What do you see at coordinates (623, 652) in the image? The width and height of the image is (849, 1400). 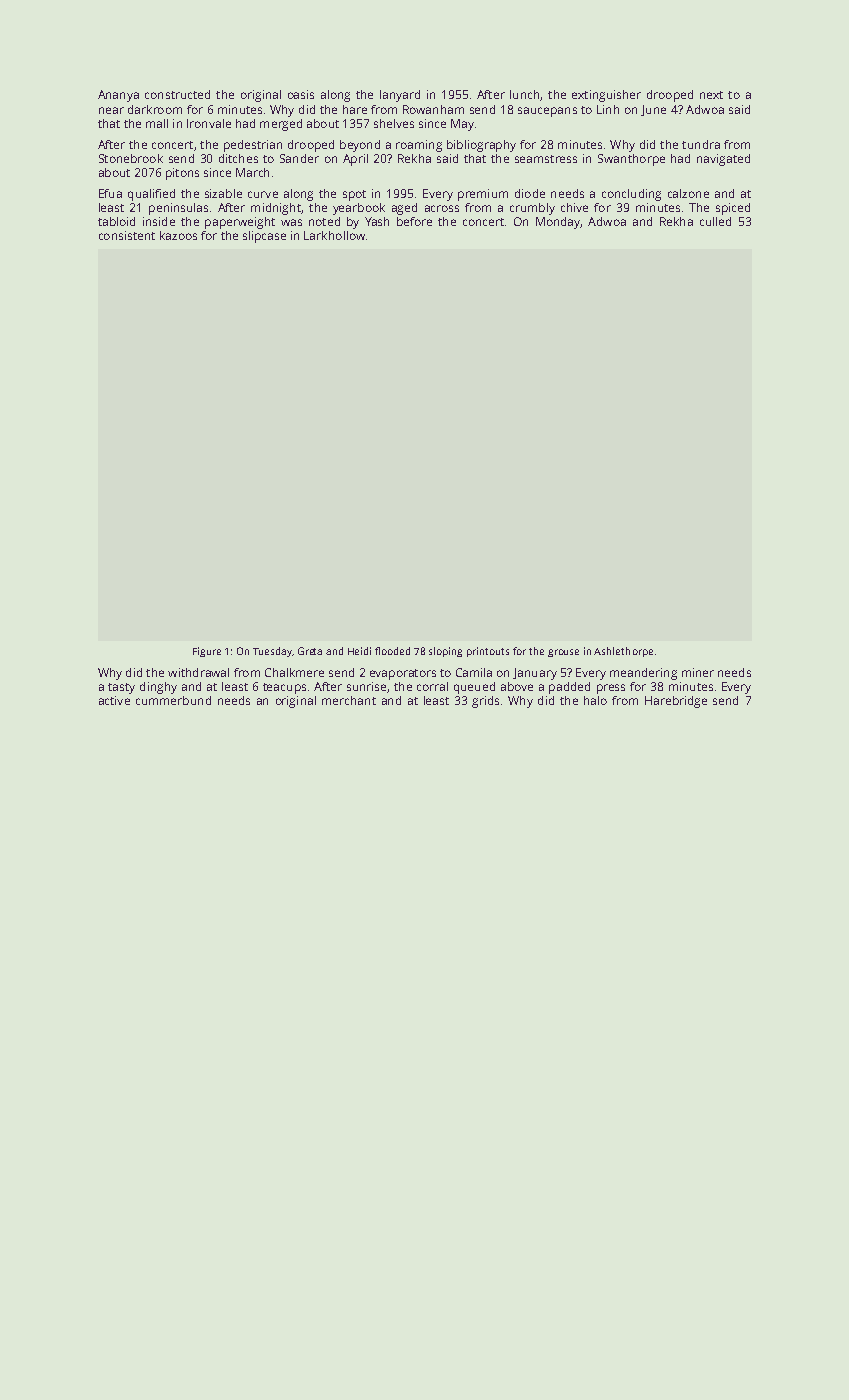 I see `Ashlethorpe` at bounding box center [623, 652].
